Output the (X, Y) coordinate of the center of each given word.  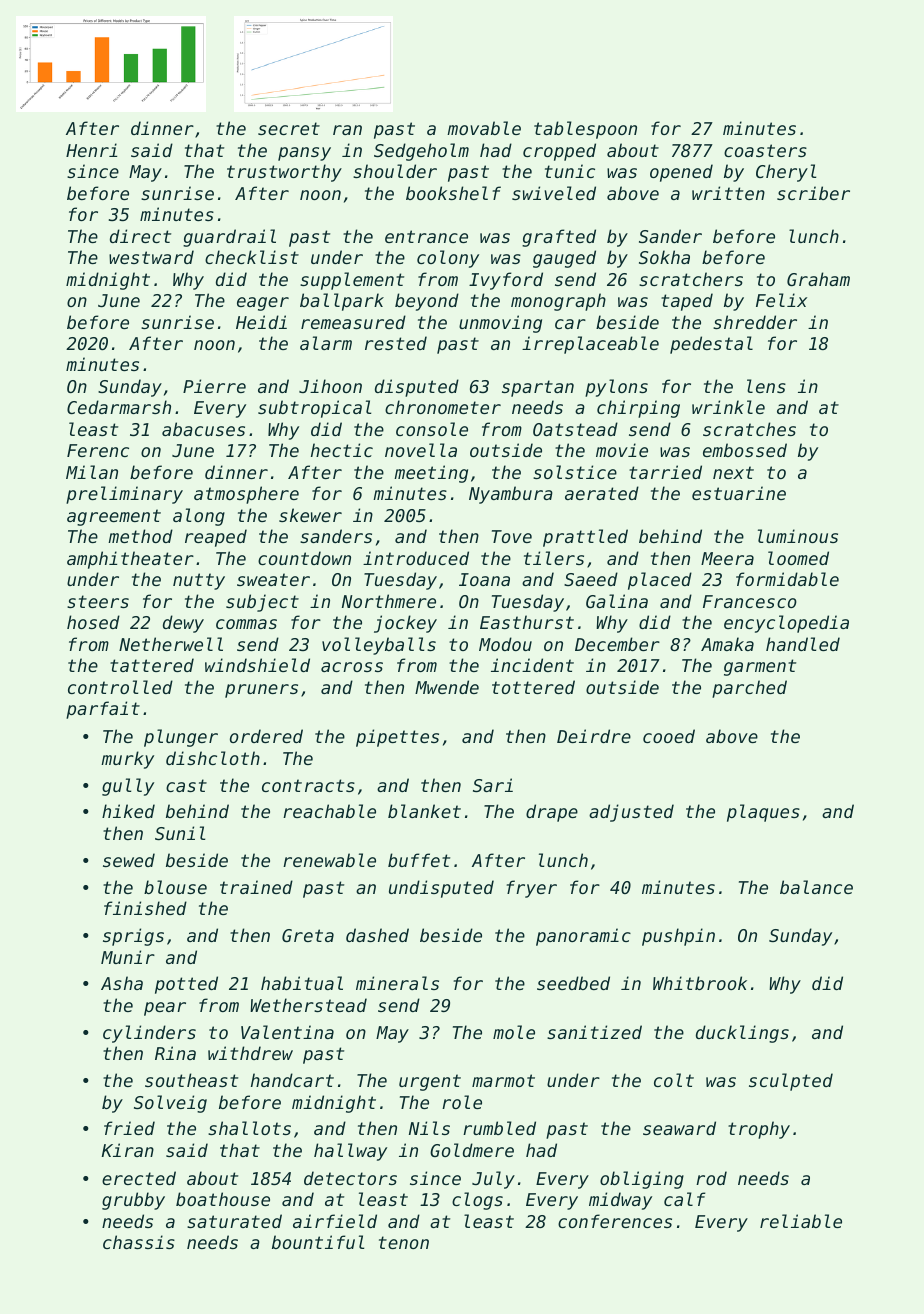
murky (127, 760)
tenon (404, 1242)
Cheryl (786, 173)
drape (552, 813)
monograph (558, 302)
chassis (139, 1242)
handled (803, 644)
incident (532, 665)
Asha (122, 983)
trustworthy (284, 173)
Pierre (214, 386)
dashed (377, 935)
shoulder (395, 171)
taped (687, 302)
